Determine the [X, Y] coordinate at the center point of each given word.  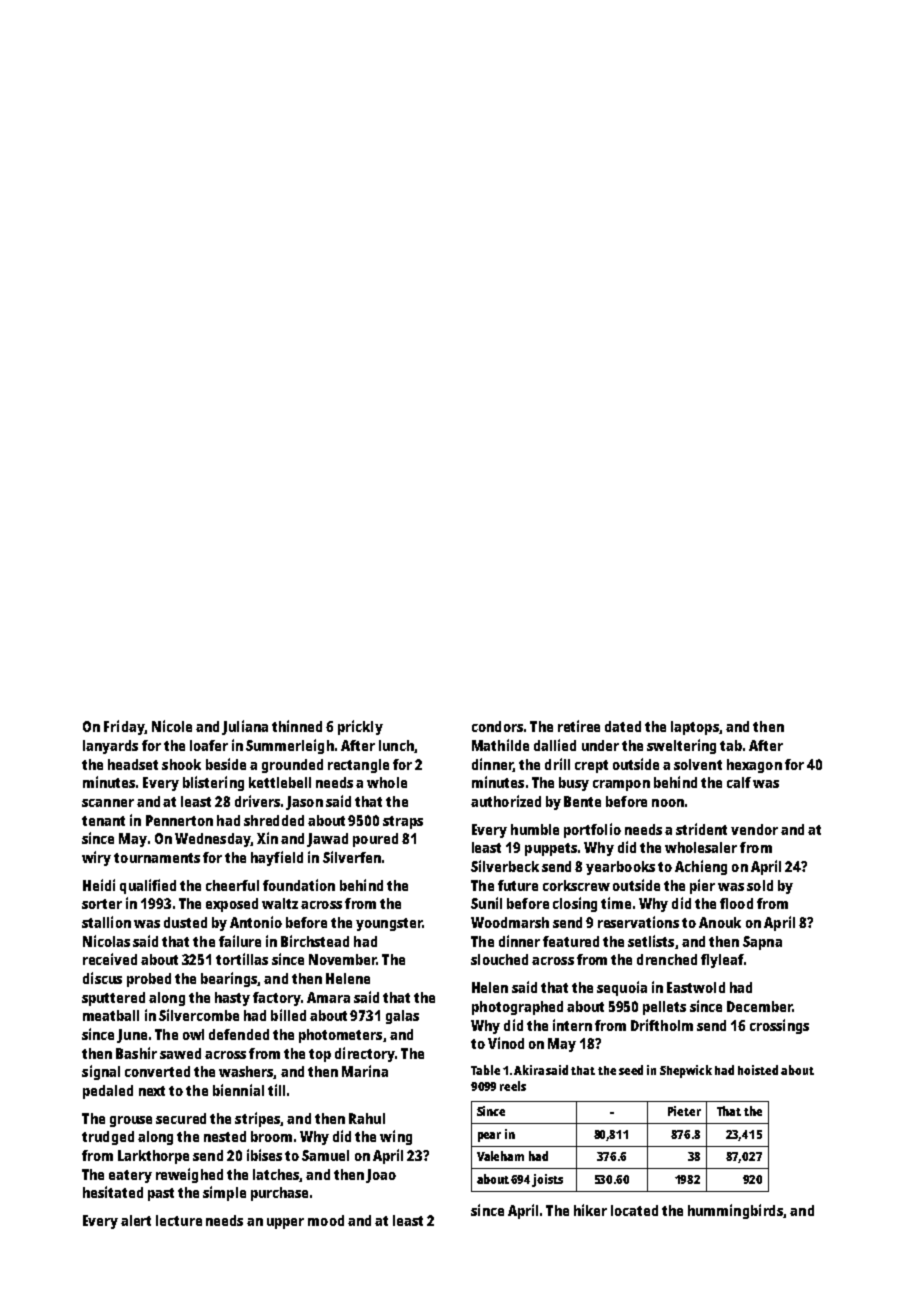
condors [497, 726]
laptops [695, 728]
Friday [124, 727]
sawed [180, 1053]
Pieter [684, 1111]
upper [285, 1223]
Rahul [367, 1118]
